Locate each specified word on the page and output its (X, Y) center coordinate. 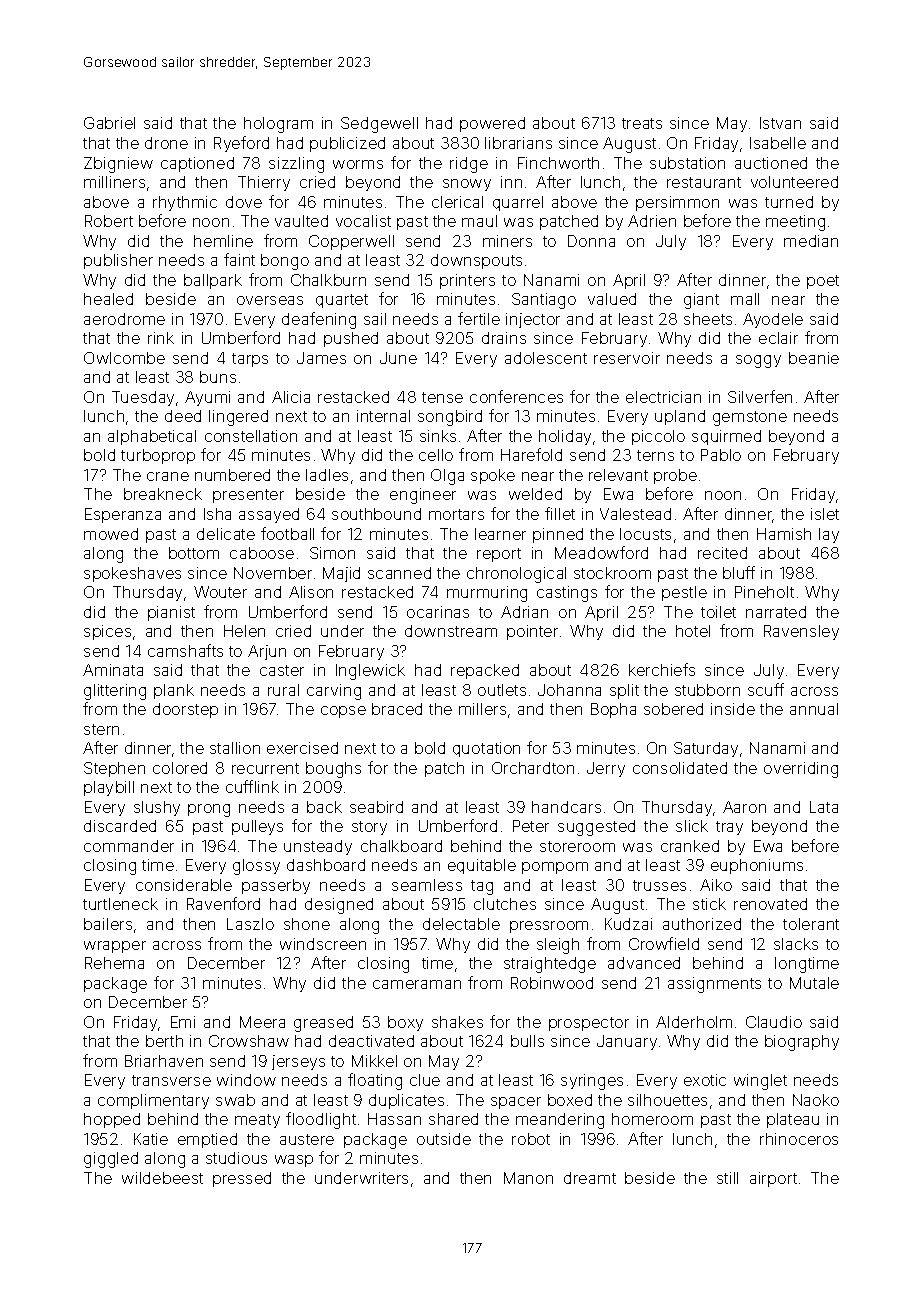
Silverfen (760, 396)
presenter (248, 496)
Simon (332, 553)
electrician (663, 397)
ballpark (213, 281)
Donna (591, 241)
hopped (112, 1120)
